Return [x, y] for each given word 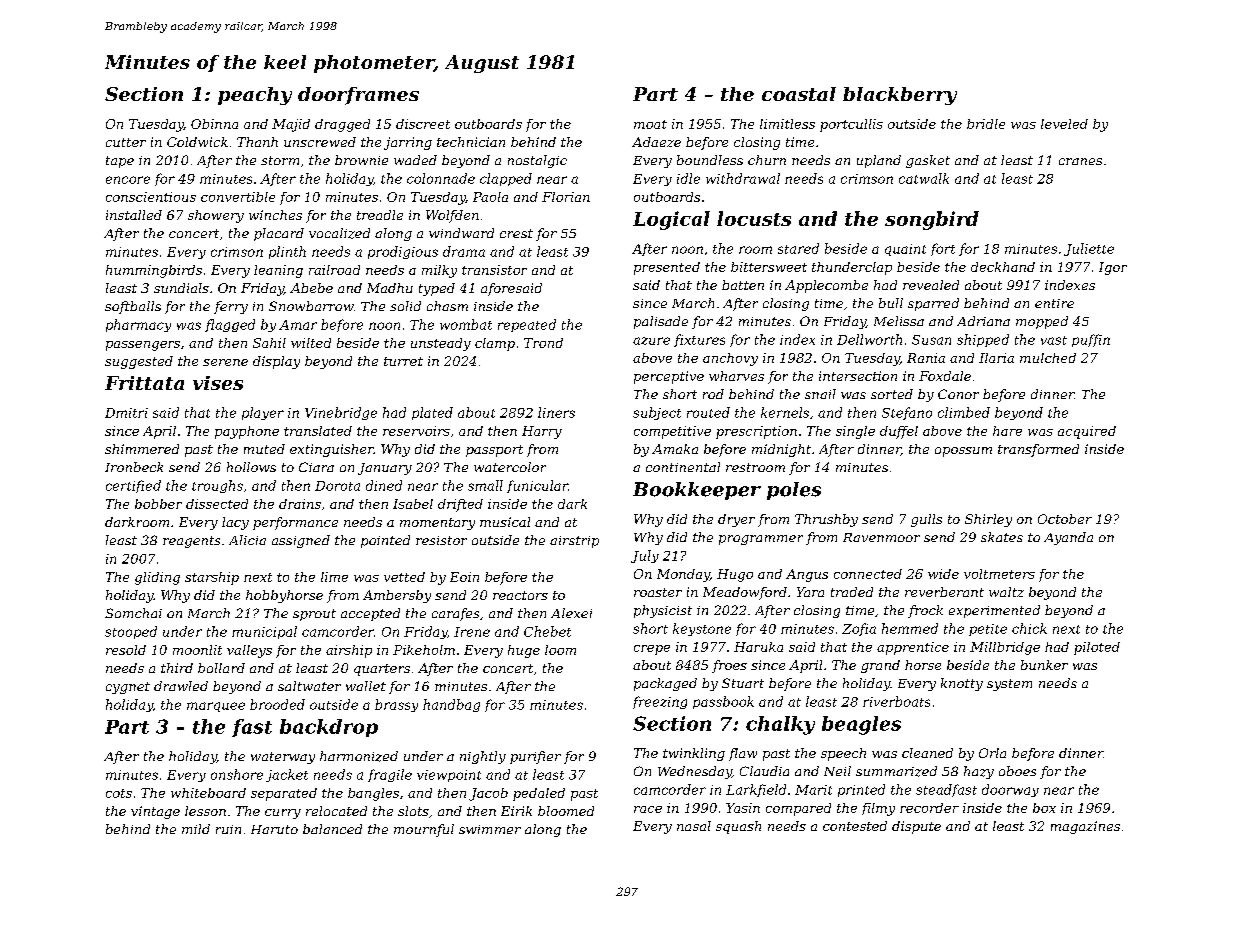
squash [738, 827]
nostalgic [537, 161]
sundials [181, 288]
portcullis [851, 125]
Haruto [274, 829]
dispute [916, 827]
